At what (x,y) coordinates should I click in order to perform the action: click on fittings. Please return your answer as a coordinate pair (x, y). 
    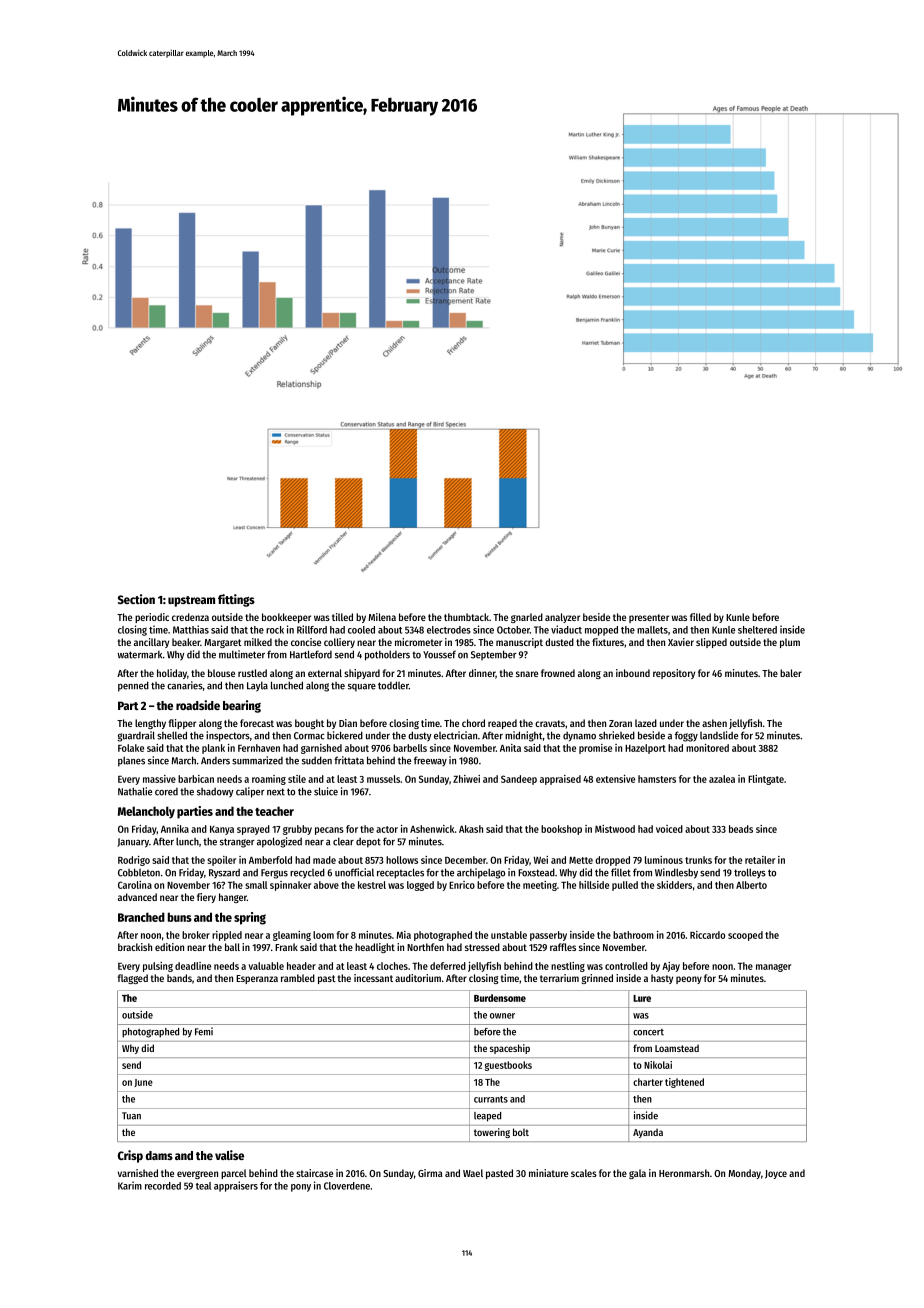
    Looking at the image, I should click on (236, 600).
